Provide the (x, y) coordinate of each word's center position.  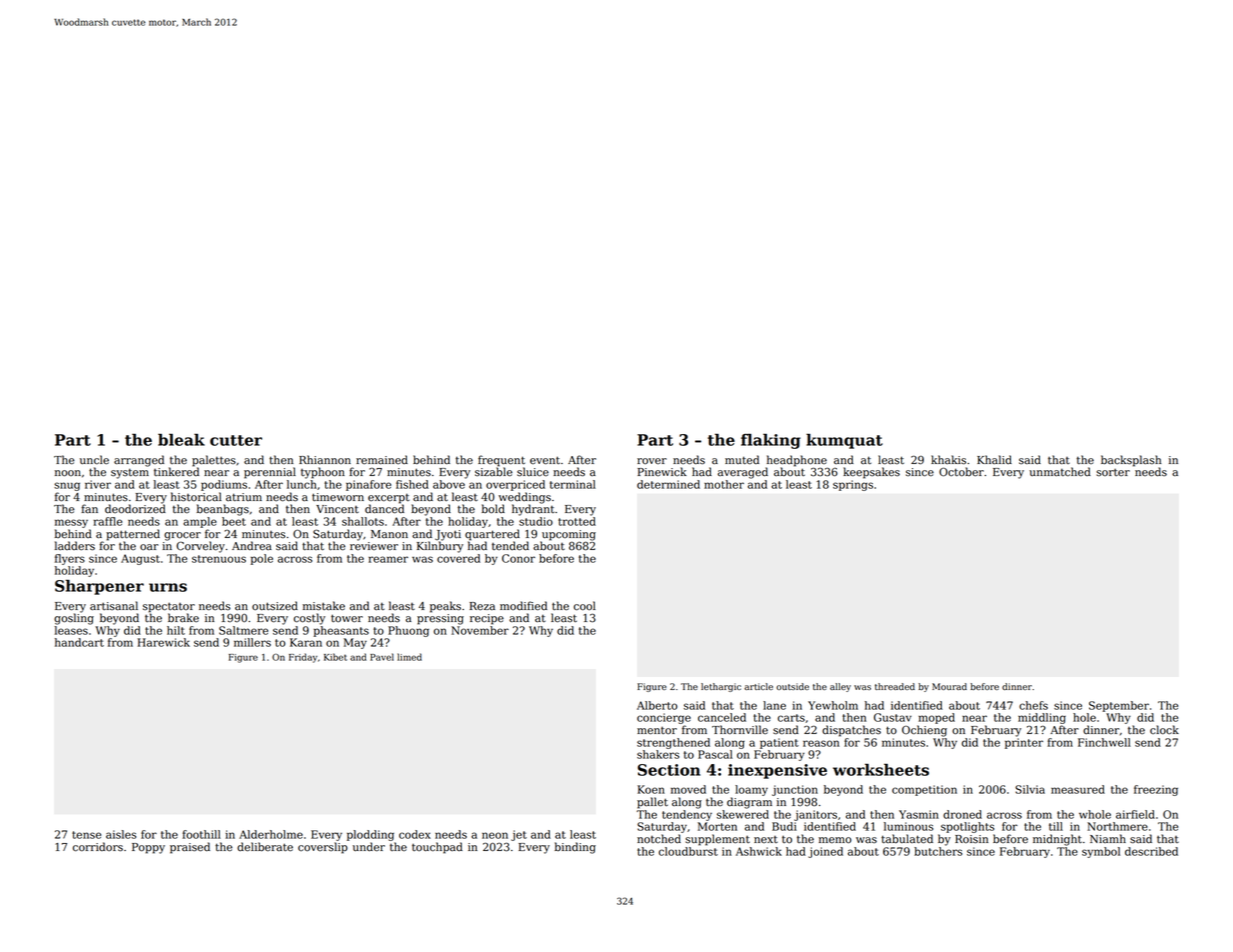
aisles (121, 834)
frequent (501, 461)
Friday (303, 658)
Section (669, 770)
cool (585, 606)
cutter (236, 440)
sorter (1113, 473)
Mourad (949, 686)
